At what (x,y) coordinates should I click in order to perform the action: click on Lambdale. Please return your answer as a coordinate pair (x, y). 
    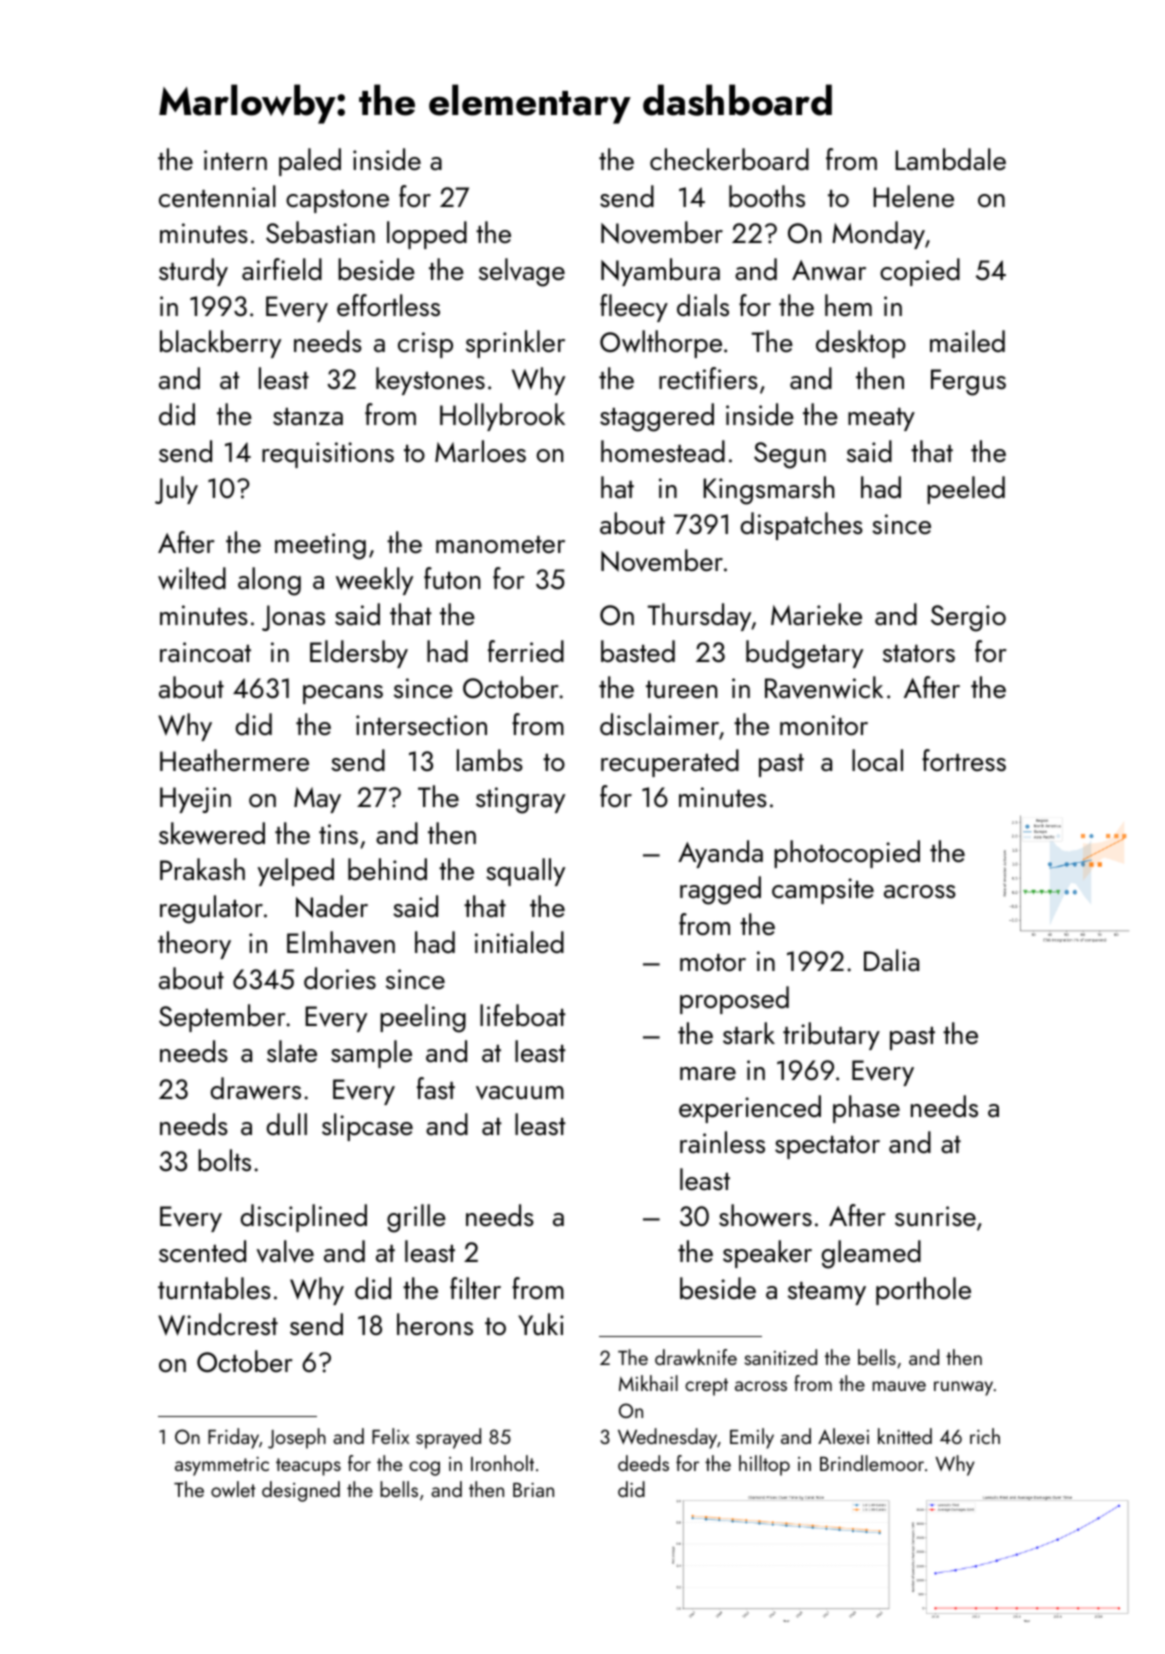
    Looking at the image, I should click on (950, 159).
